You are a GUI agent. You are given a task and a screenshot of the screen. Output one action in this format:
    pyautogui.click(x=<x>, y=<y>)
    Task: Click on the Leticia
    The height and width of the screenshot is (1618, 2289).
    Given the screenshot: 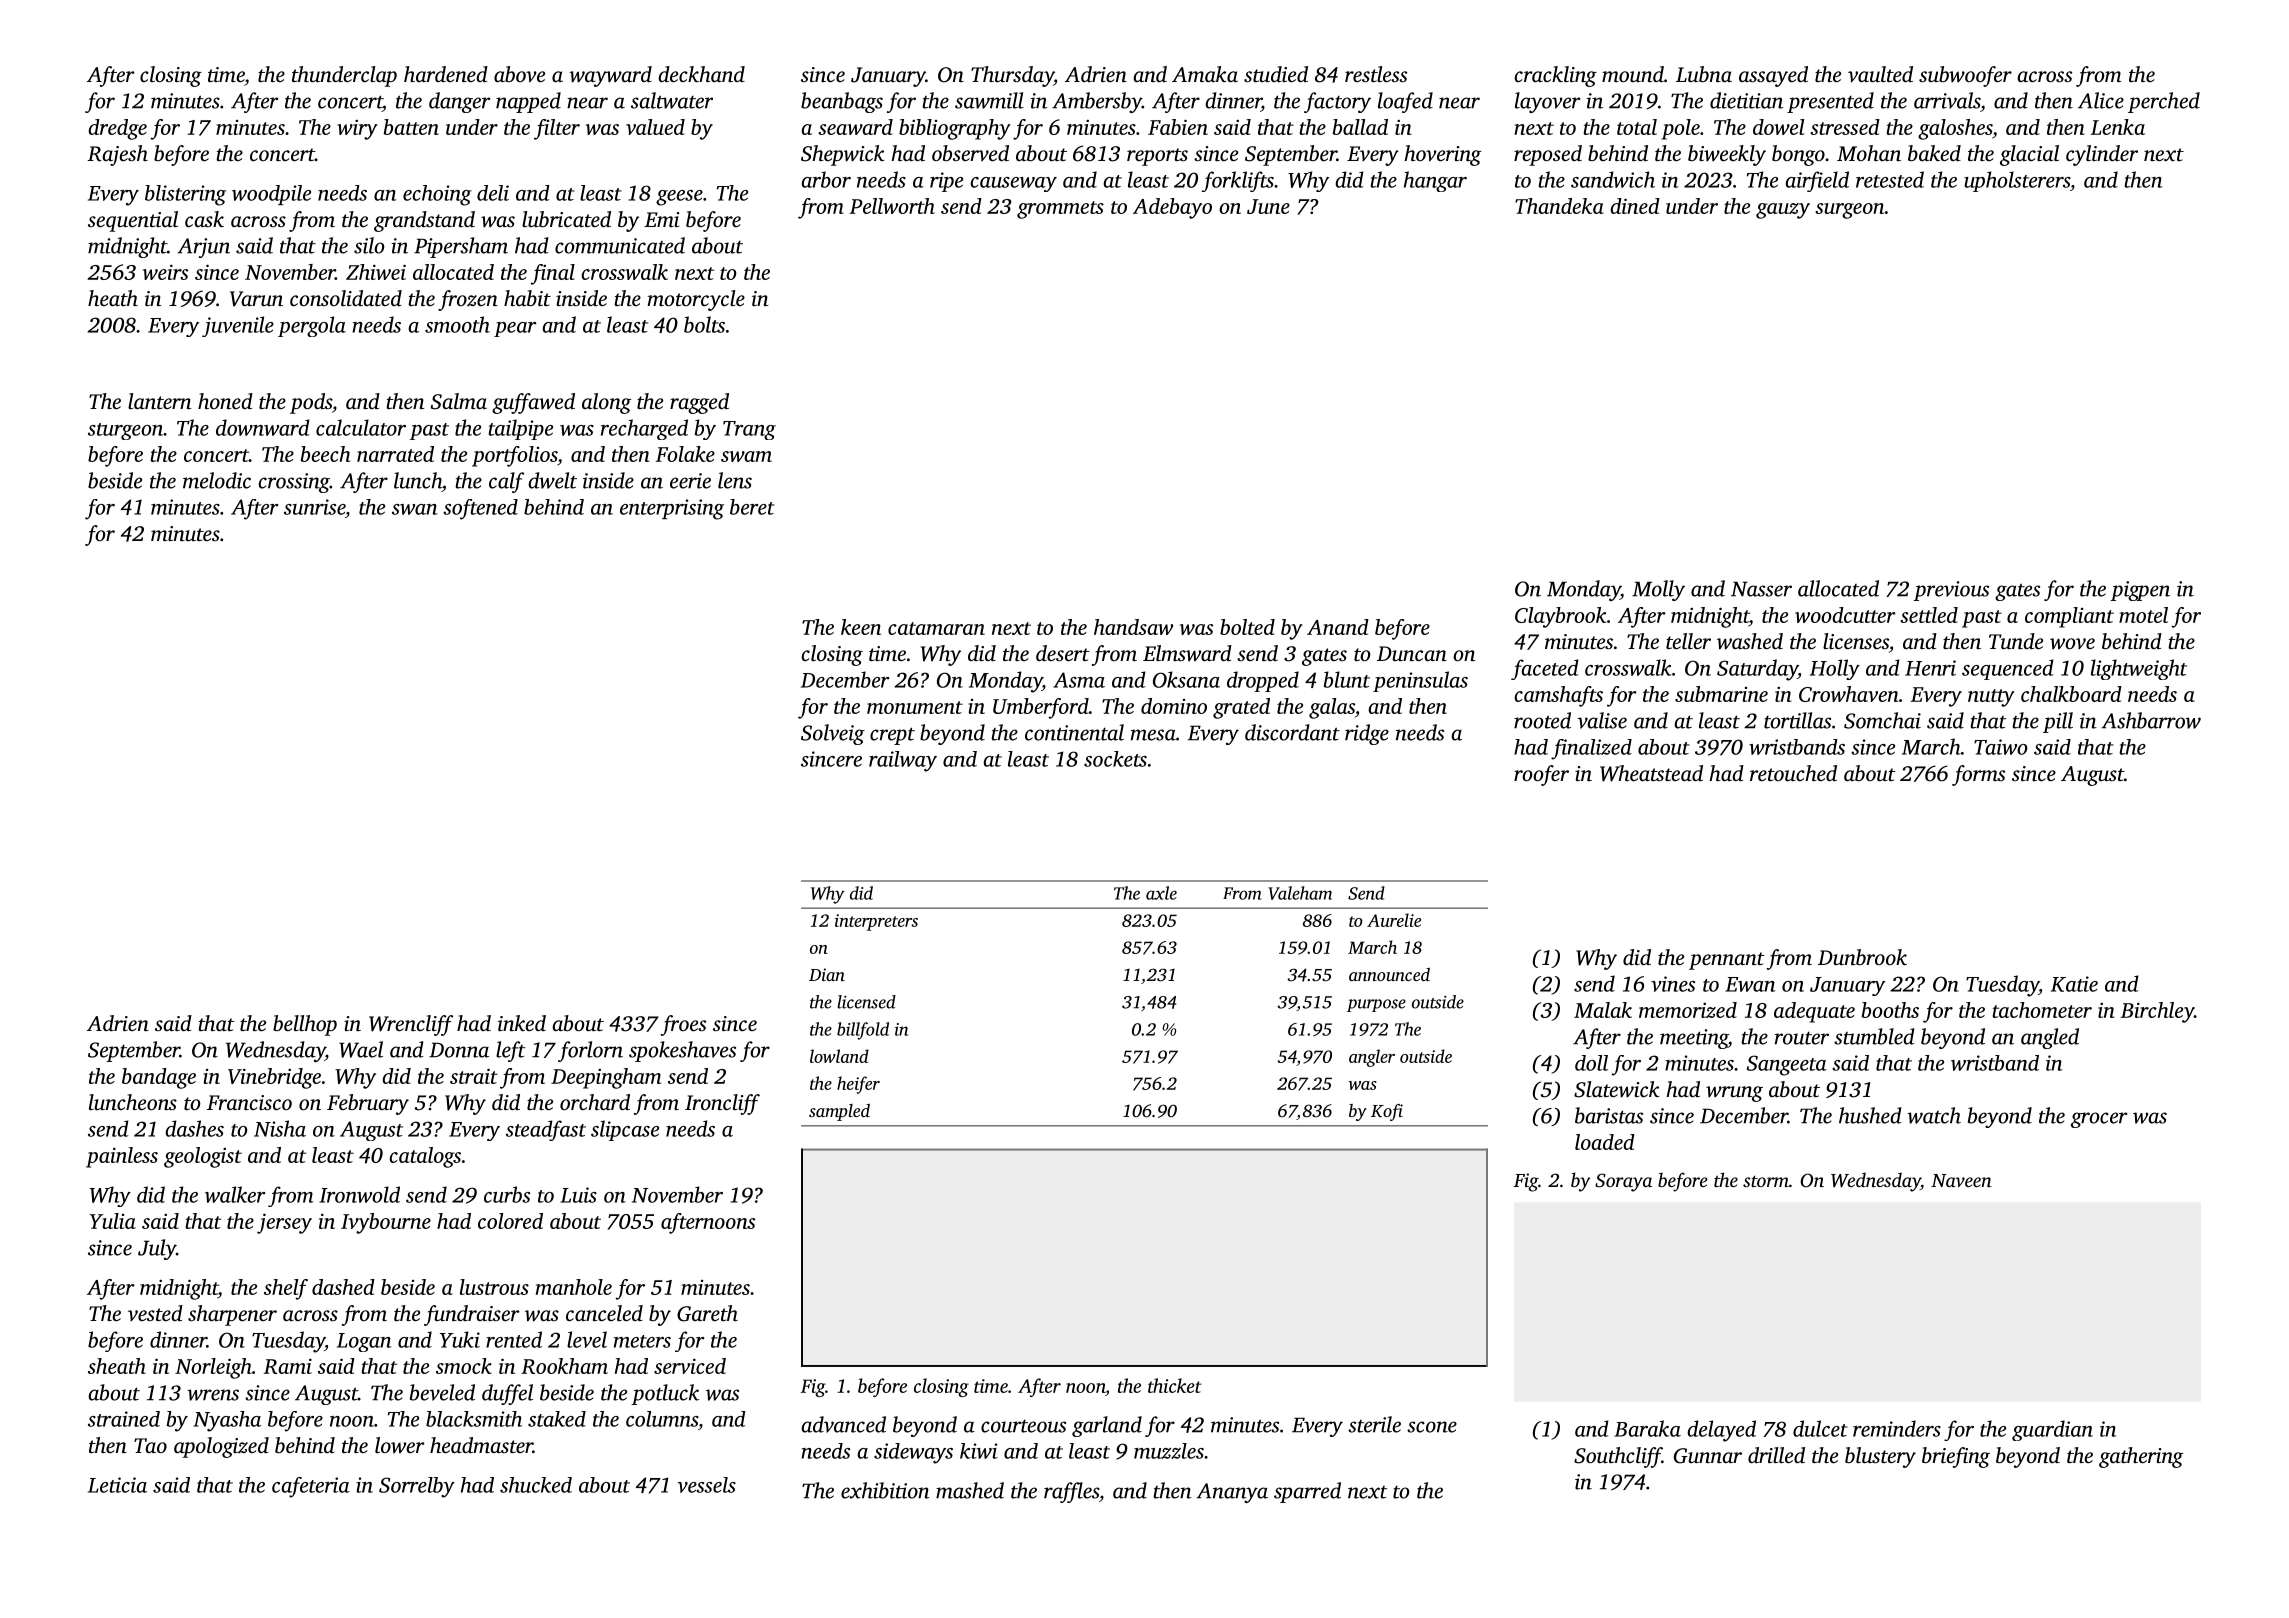 What is the action you would take?
    pyautogui.click(x=117, y=1485)
